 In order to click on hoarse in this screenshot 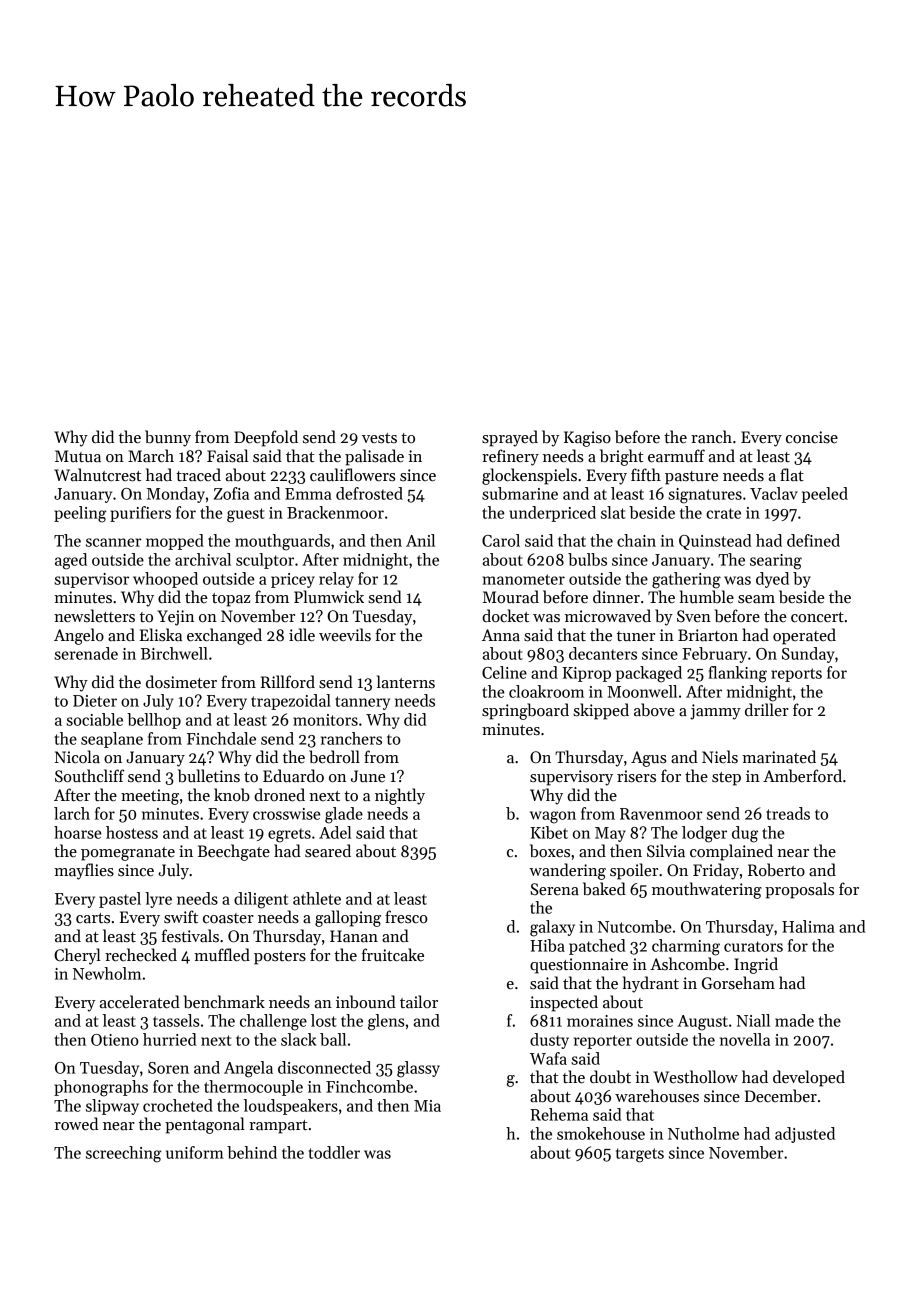, I will do `click(78, 832)`.
